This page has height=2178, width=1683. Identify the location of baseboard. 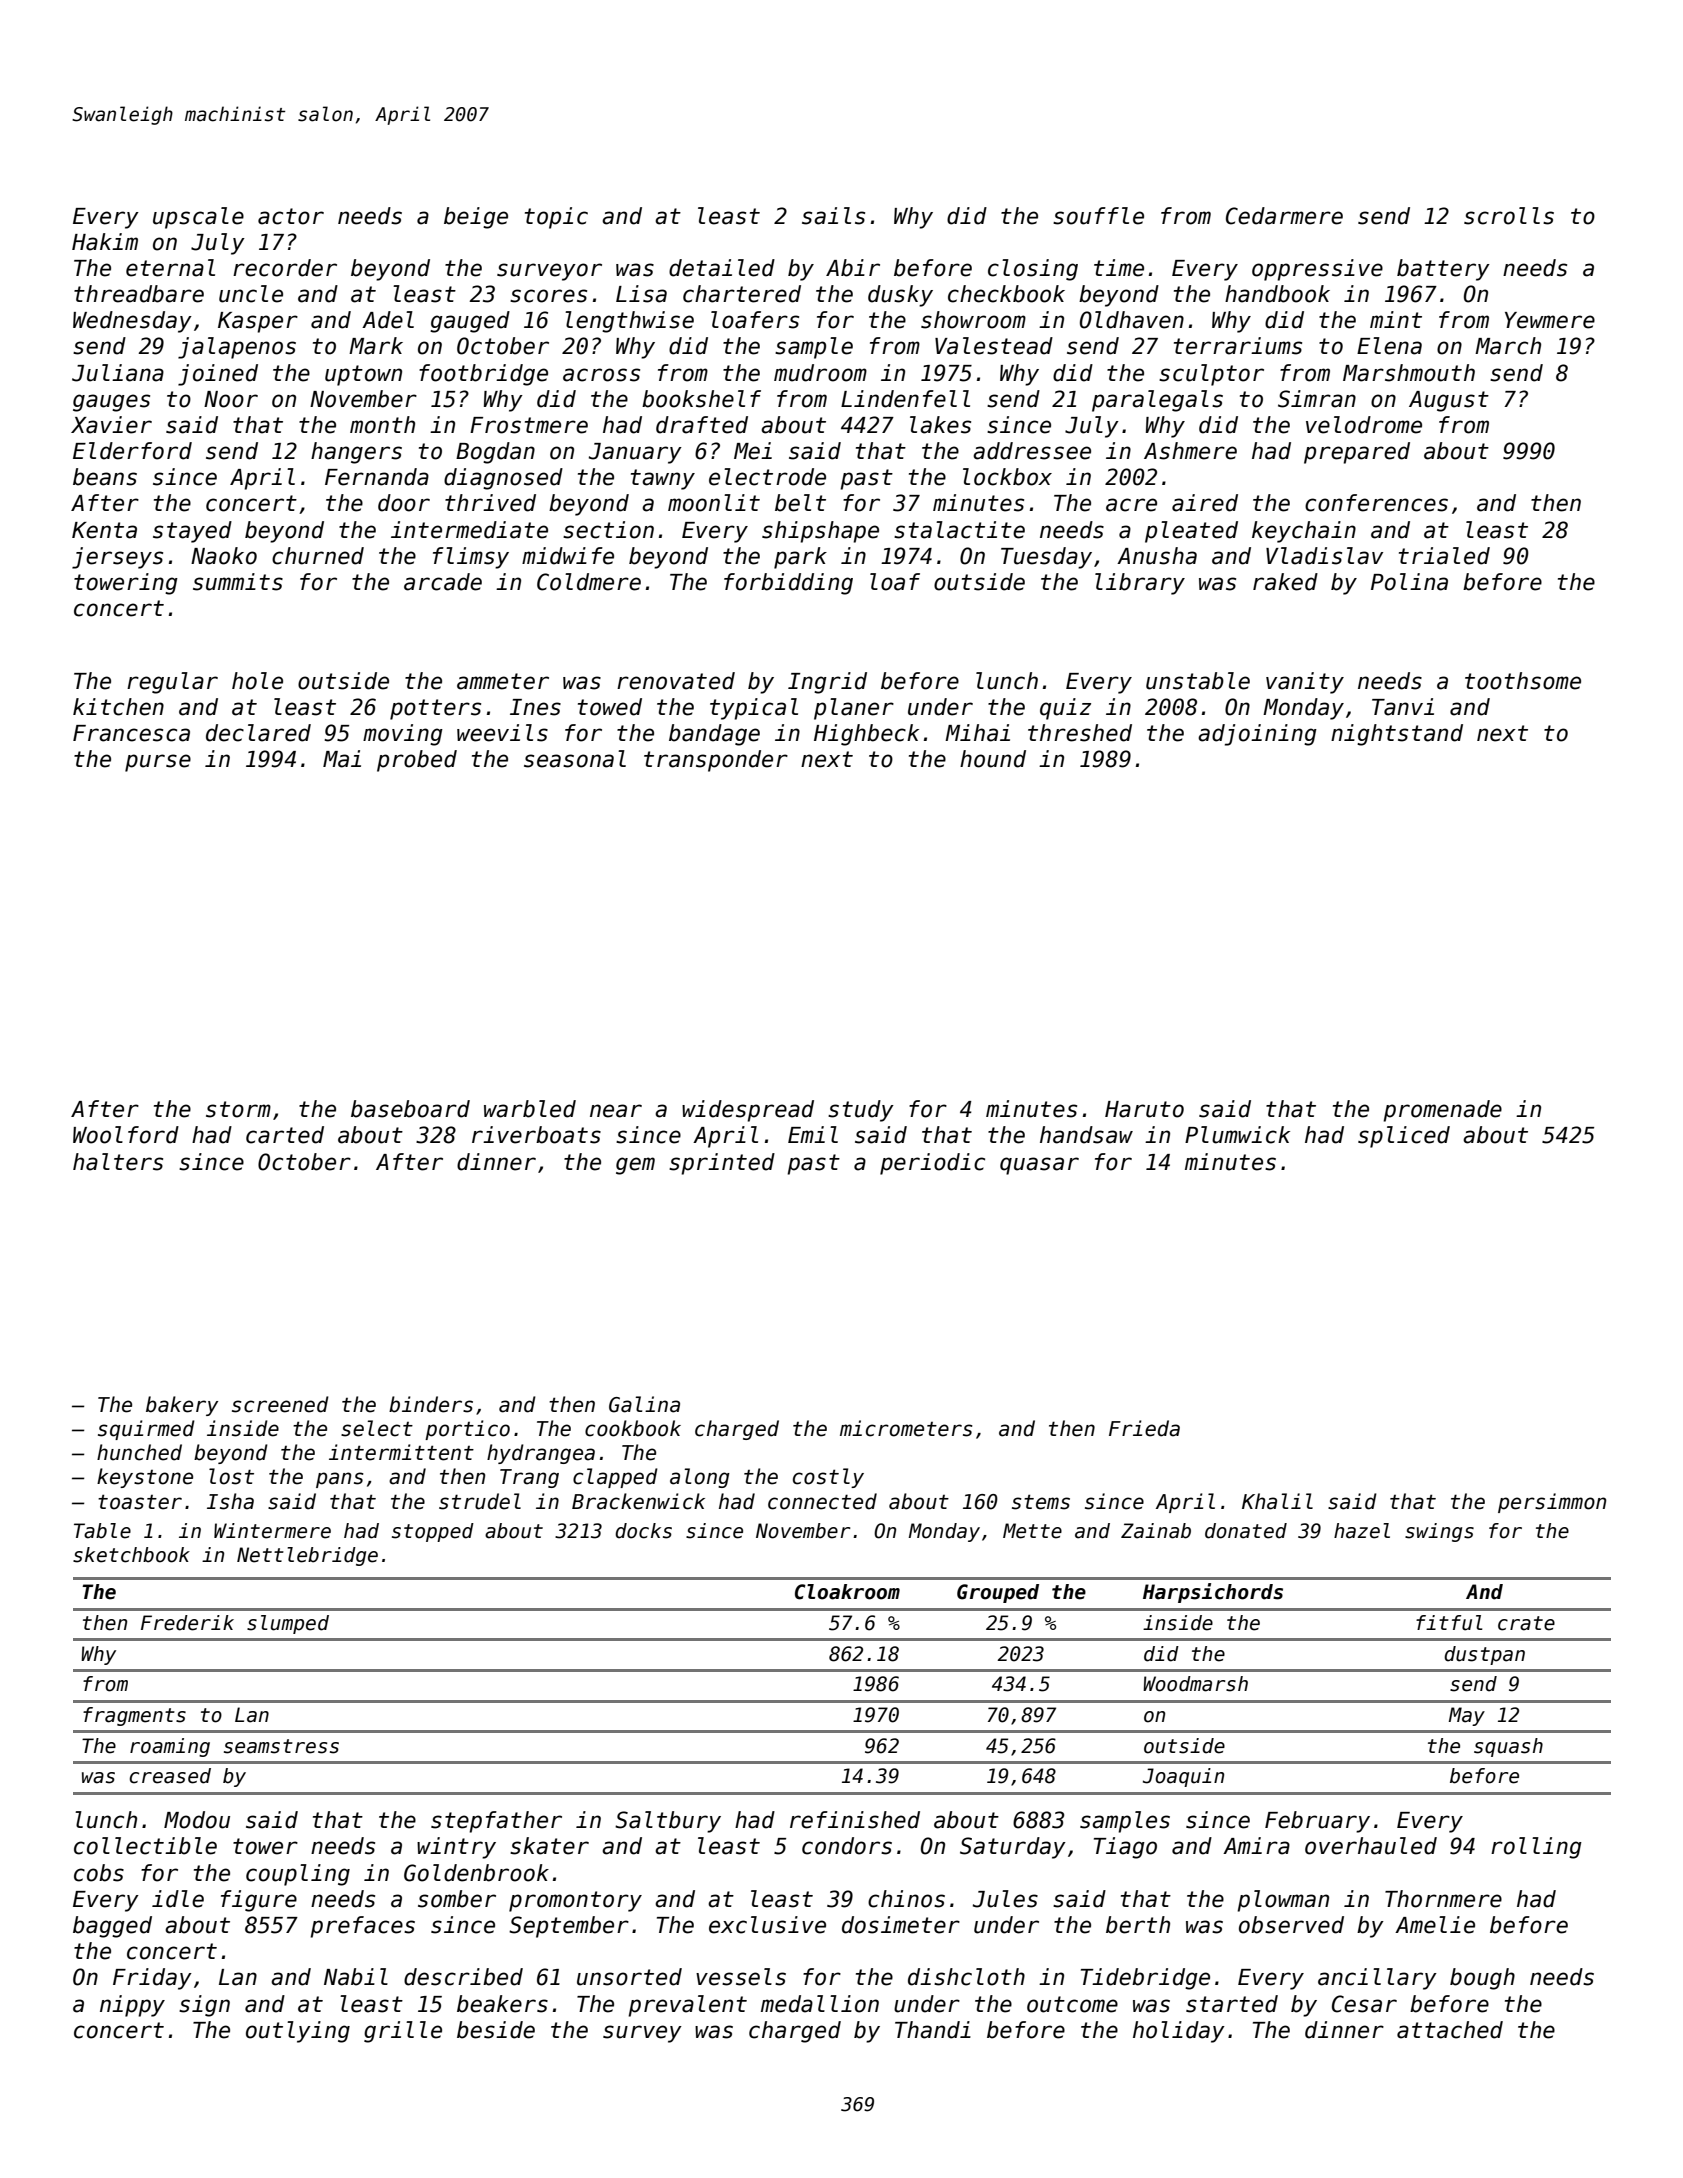
(410, 1109).
